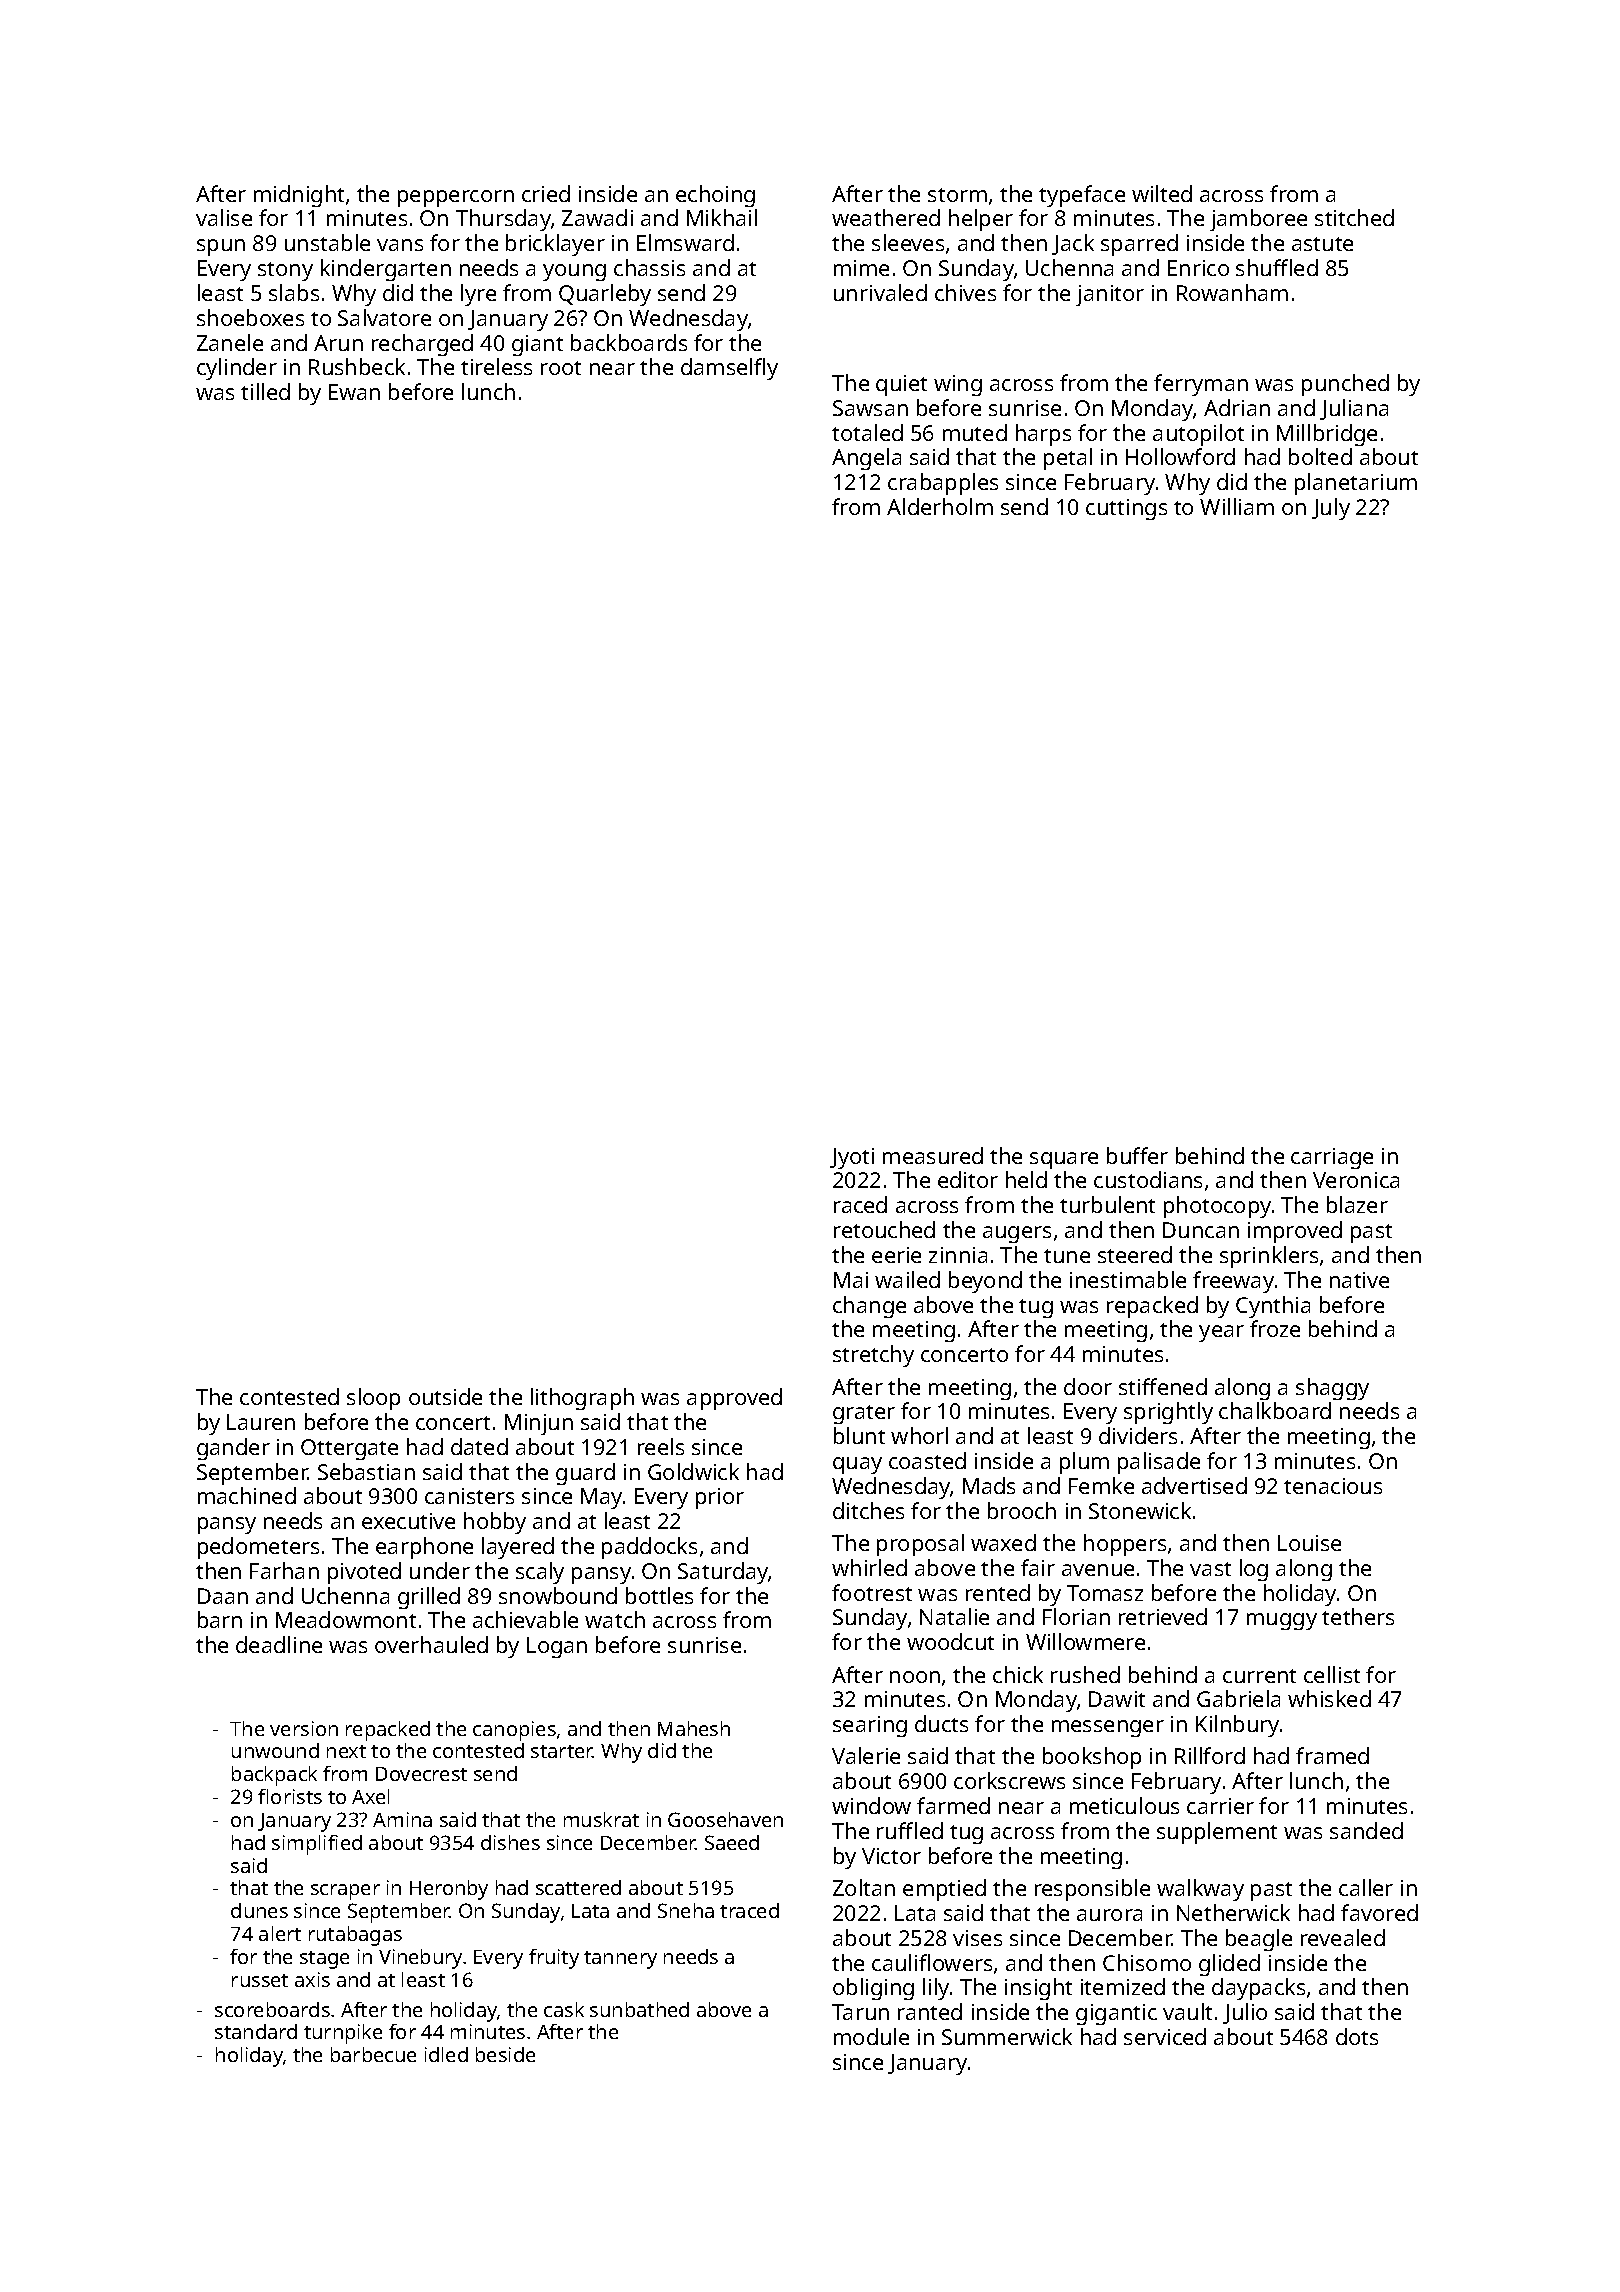 The image size is (1620, 2292). Describe the element at coordinates (1354, 217) in the image. I see `stitched` at that location.
